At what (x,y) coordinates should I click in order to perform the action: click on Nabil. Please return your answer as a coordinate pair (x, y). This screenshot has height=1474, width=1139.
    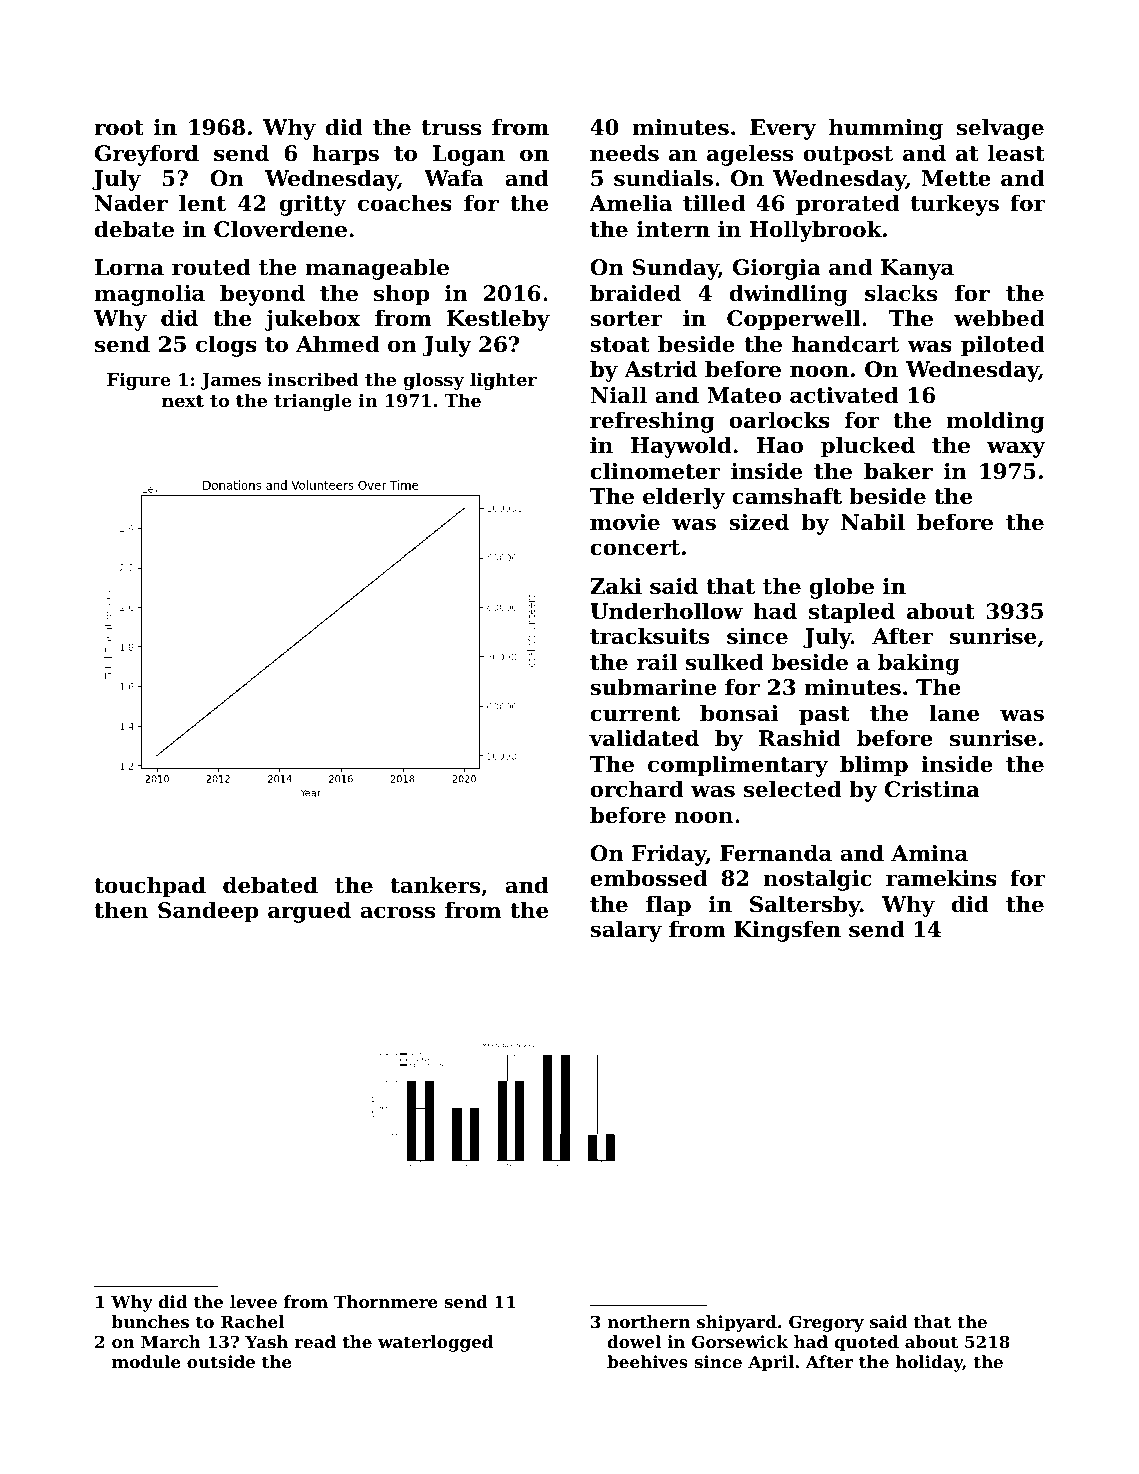
    Looking at the image, I should click on (873, 522).
